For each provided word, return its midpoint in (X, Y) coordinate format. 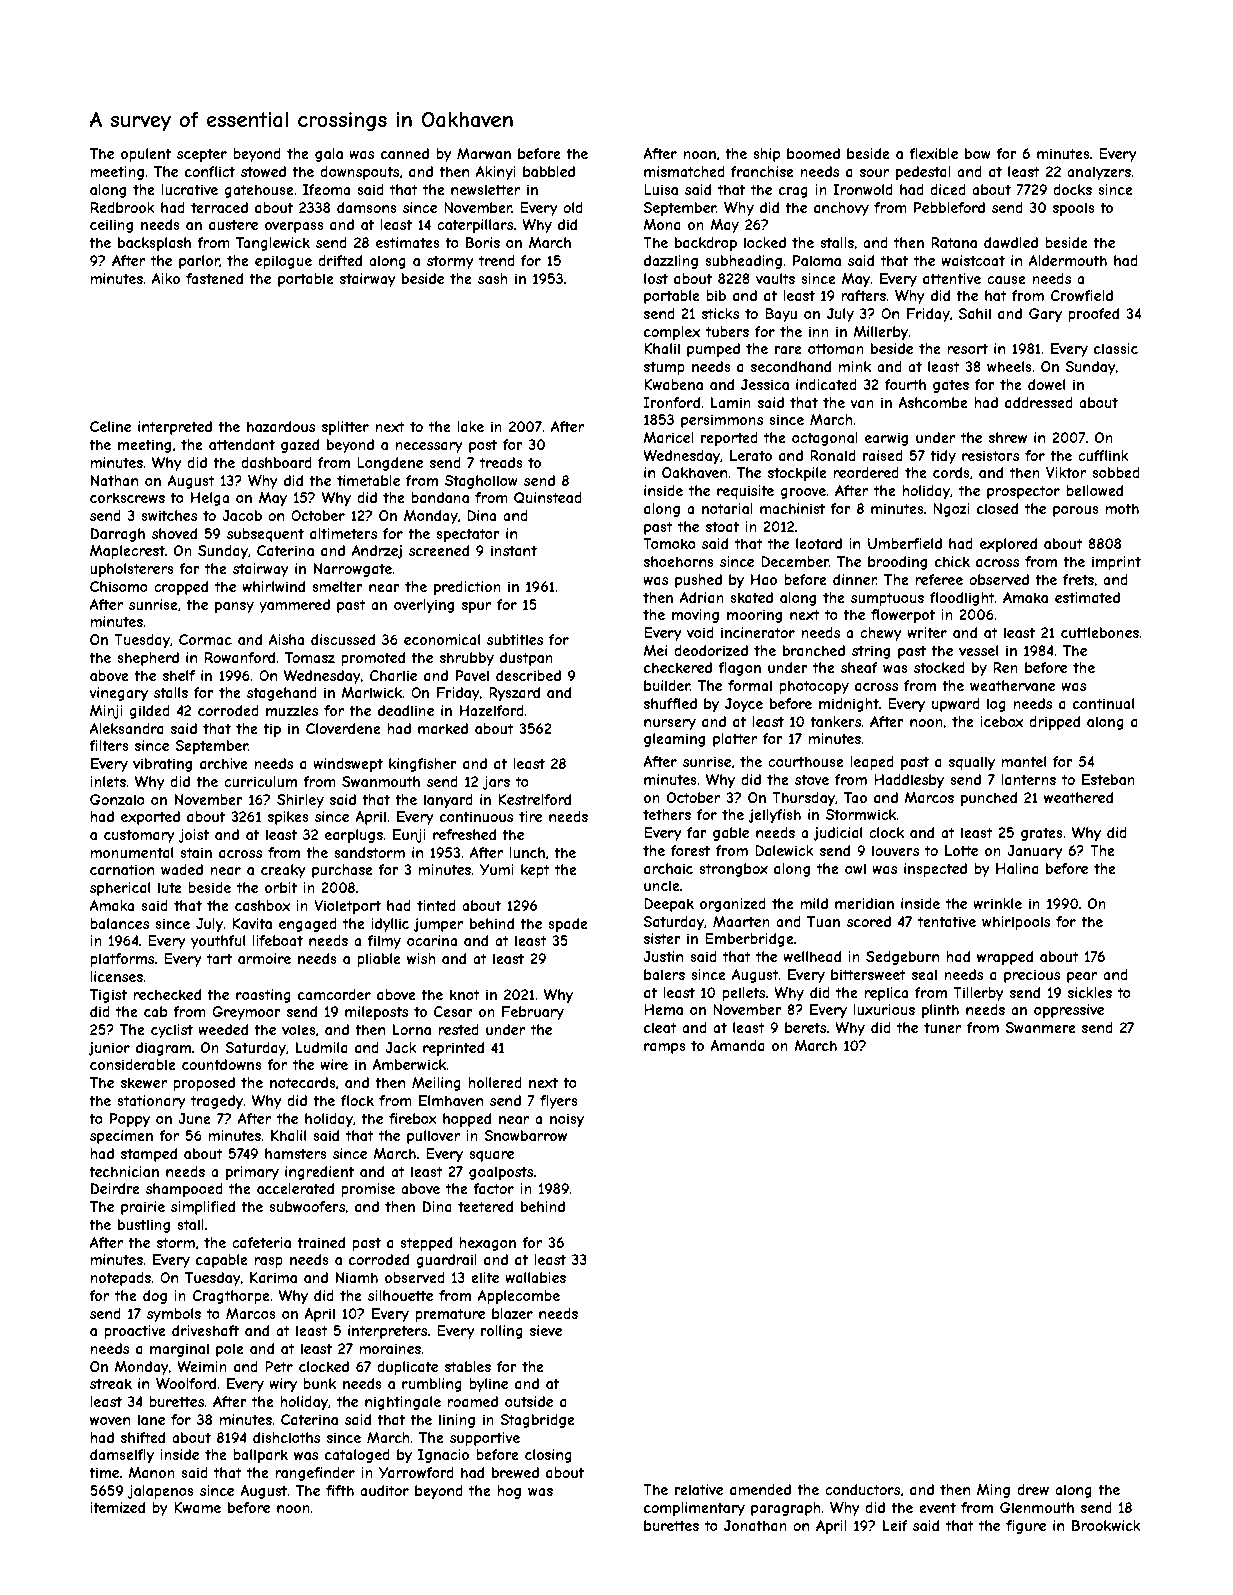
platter (735, 740)
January (1035, 852)
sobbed (1116, 472)
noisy (567, 1120)
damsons (367, 207)
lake (470, 426)
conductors (862, 1489)
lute (170, 887)
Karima (273, 1277)
